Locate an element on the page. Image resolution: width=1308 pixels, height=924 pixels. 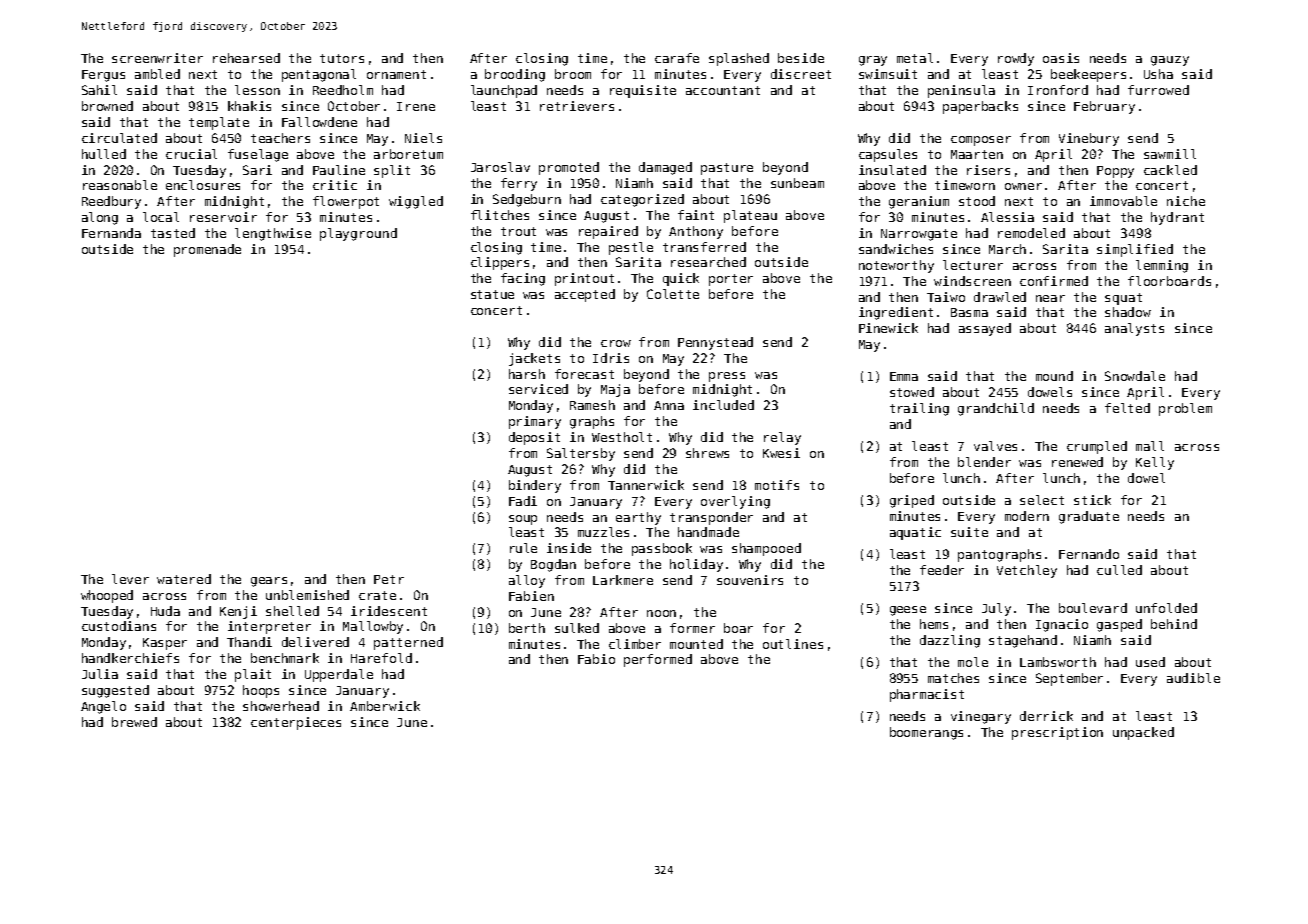
holiday is located at coordinates (696, 565).
